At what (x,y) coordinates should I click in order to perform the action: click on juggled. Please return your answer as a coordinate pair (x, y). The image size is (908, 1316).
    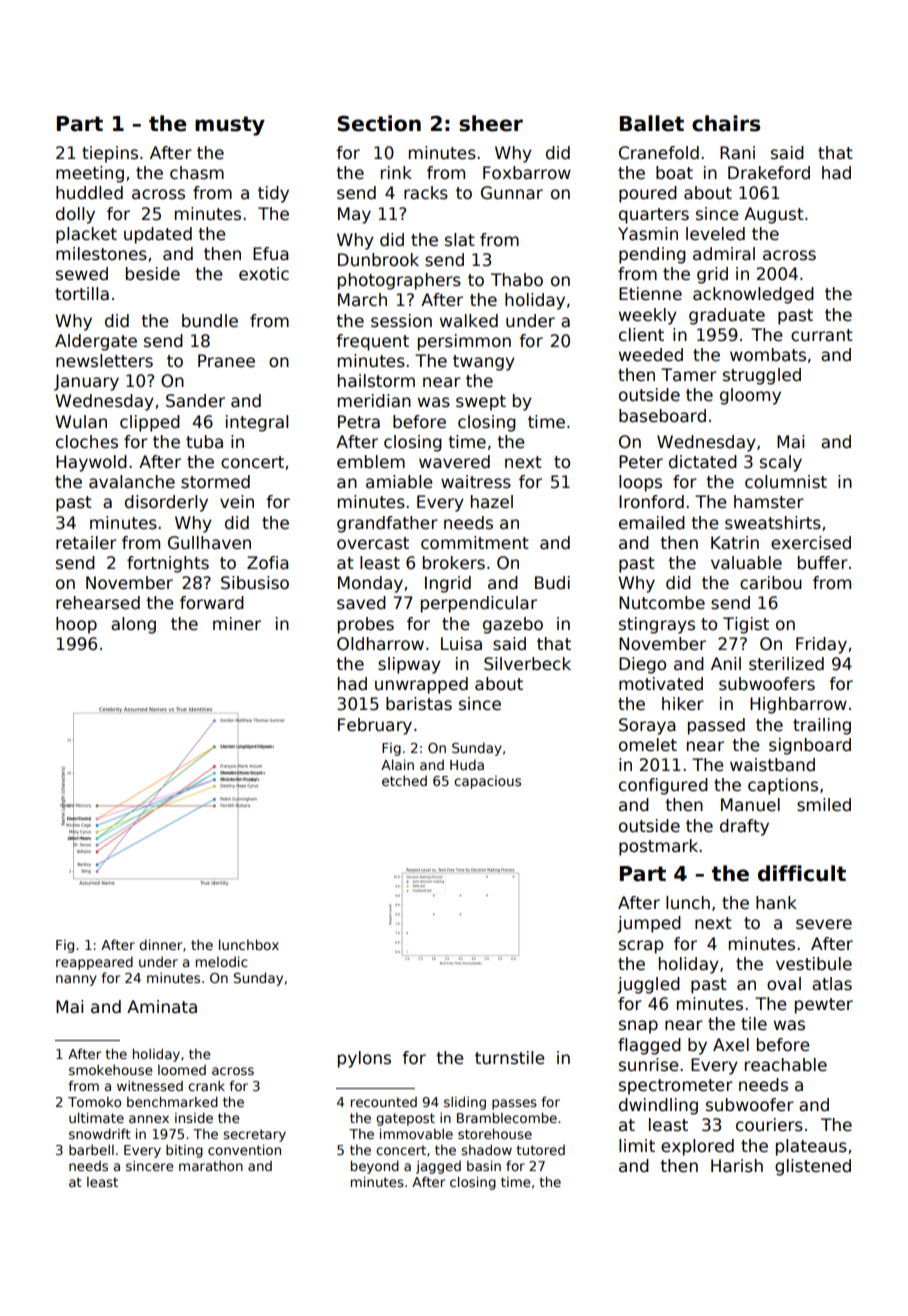
    Looking at the image, I should click on (648, 985).
